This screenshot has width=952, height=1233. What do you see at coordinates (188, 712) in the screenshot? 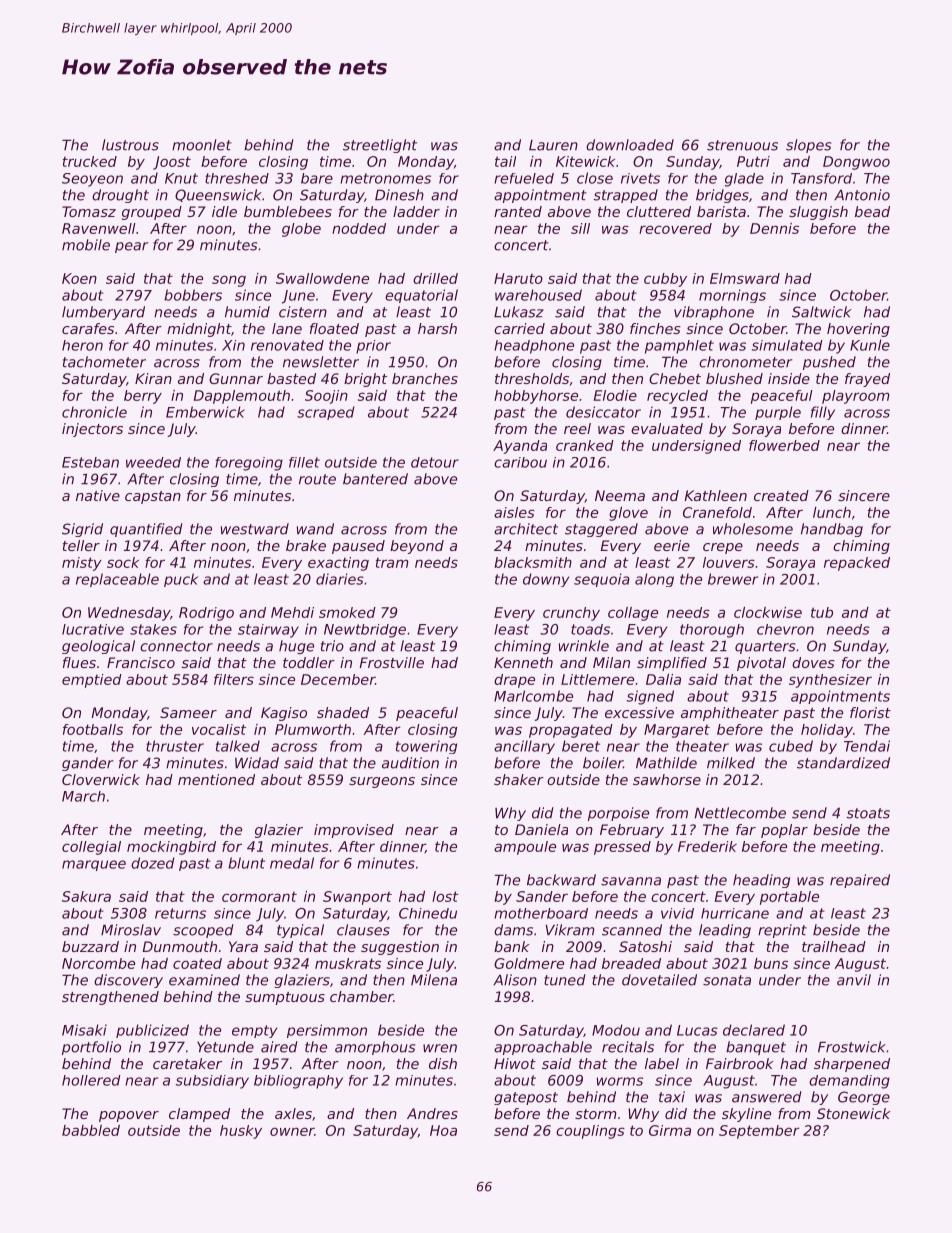
I see `Sameer` at bounding box center [188, 712].
